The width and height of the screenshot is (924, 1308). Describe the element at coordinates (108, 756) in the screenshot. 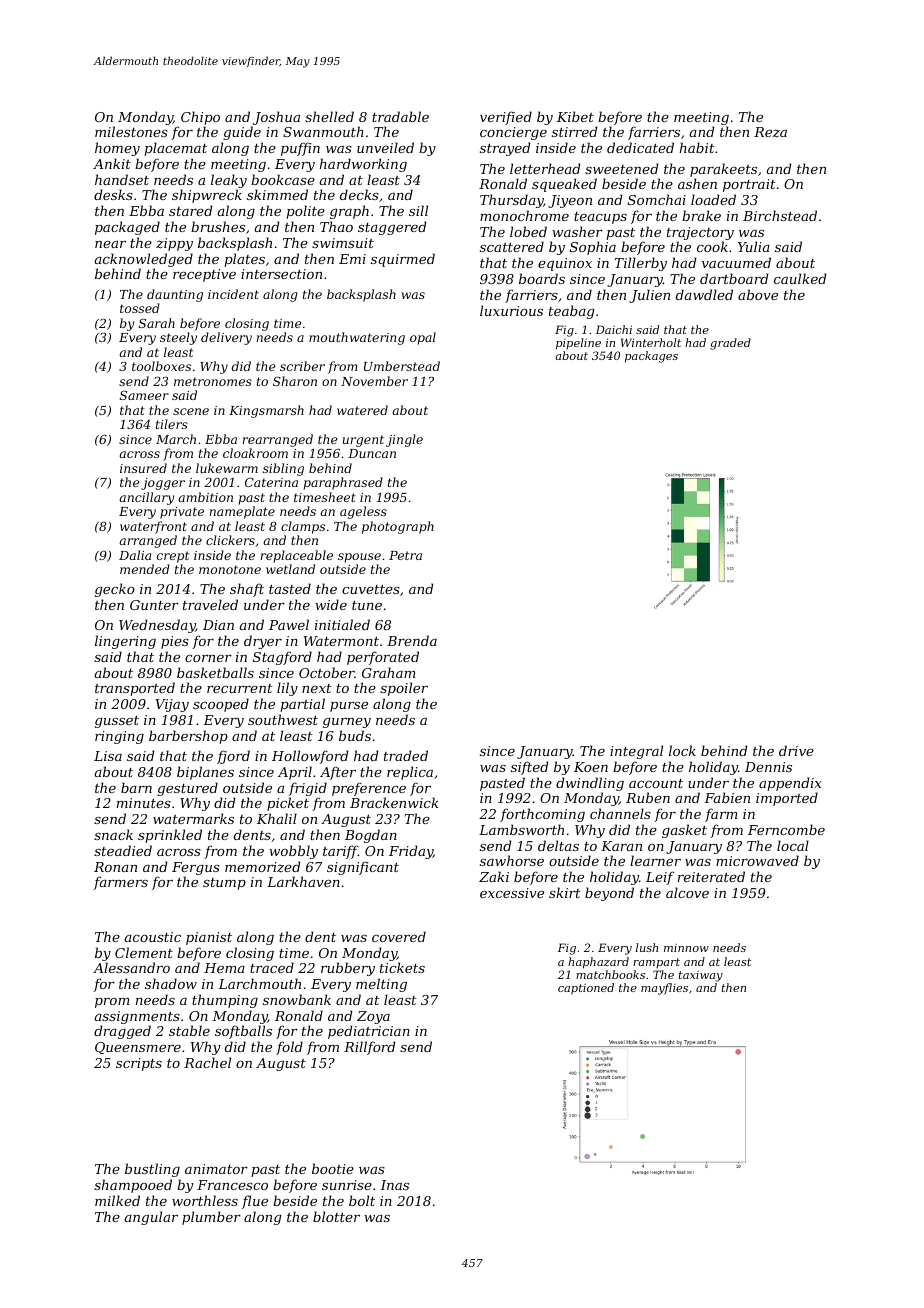

I see `Lisa` at that location.
